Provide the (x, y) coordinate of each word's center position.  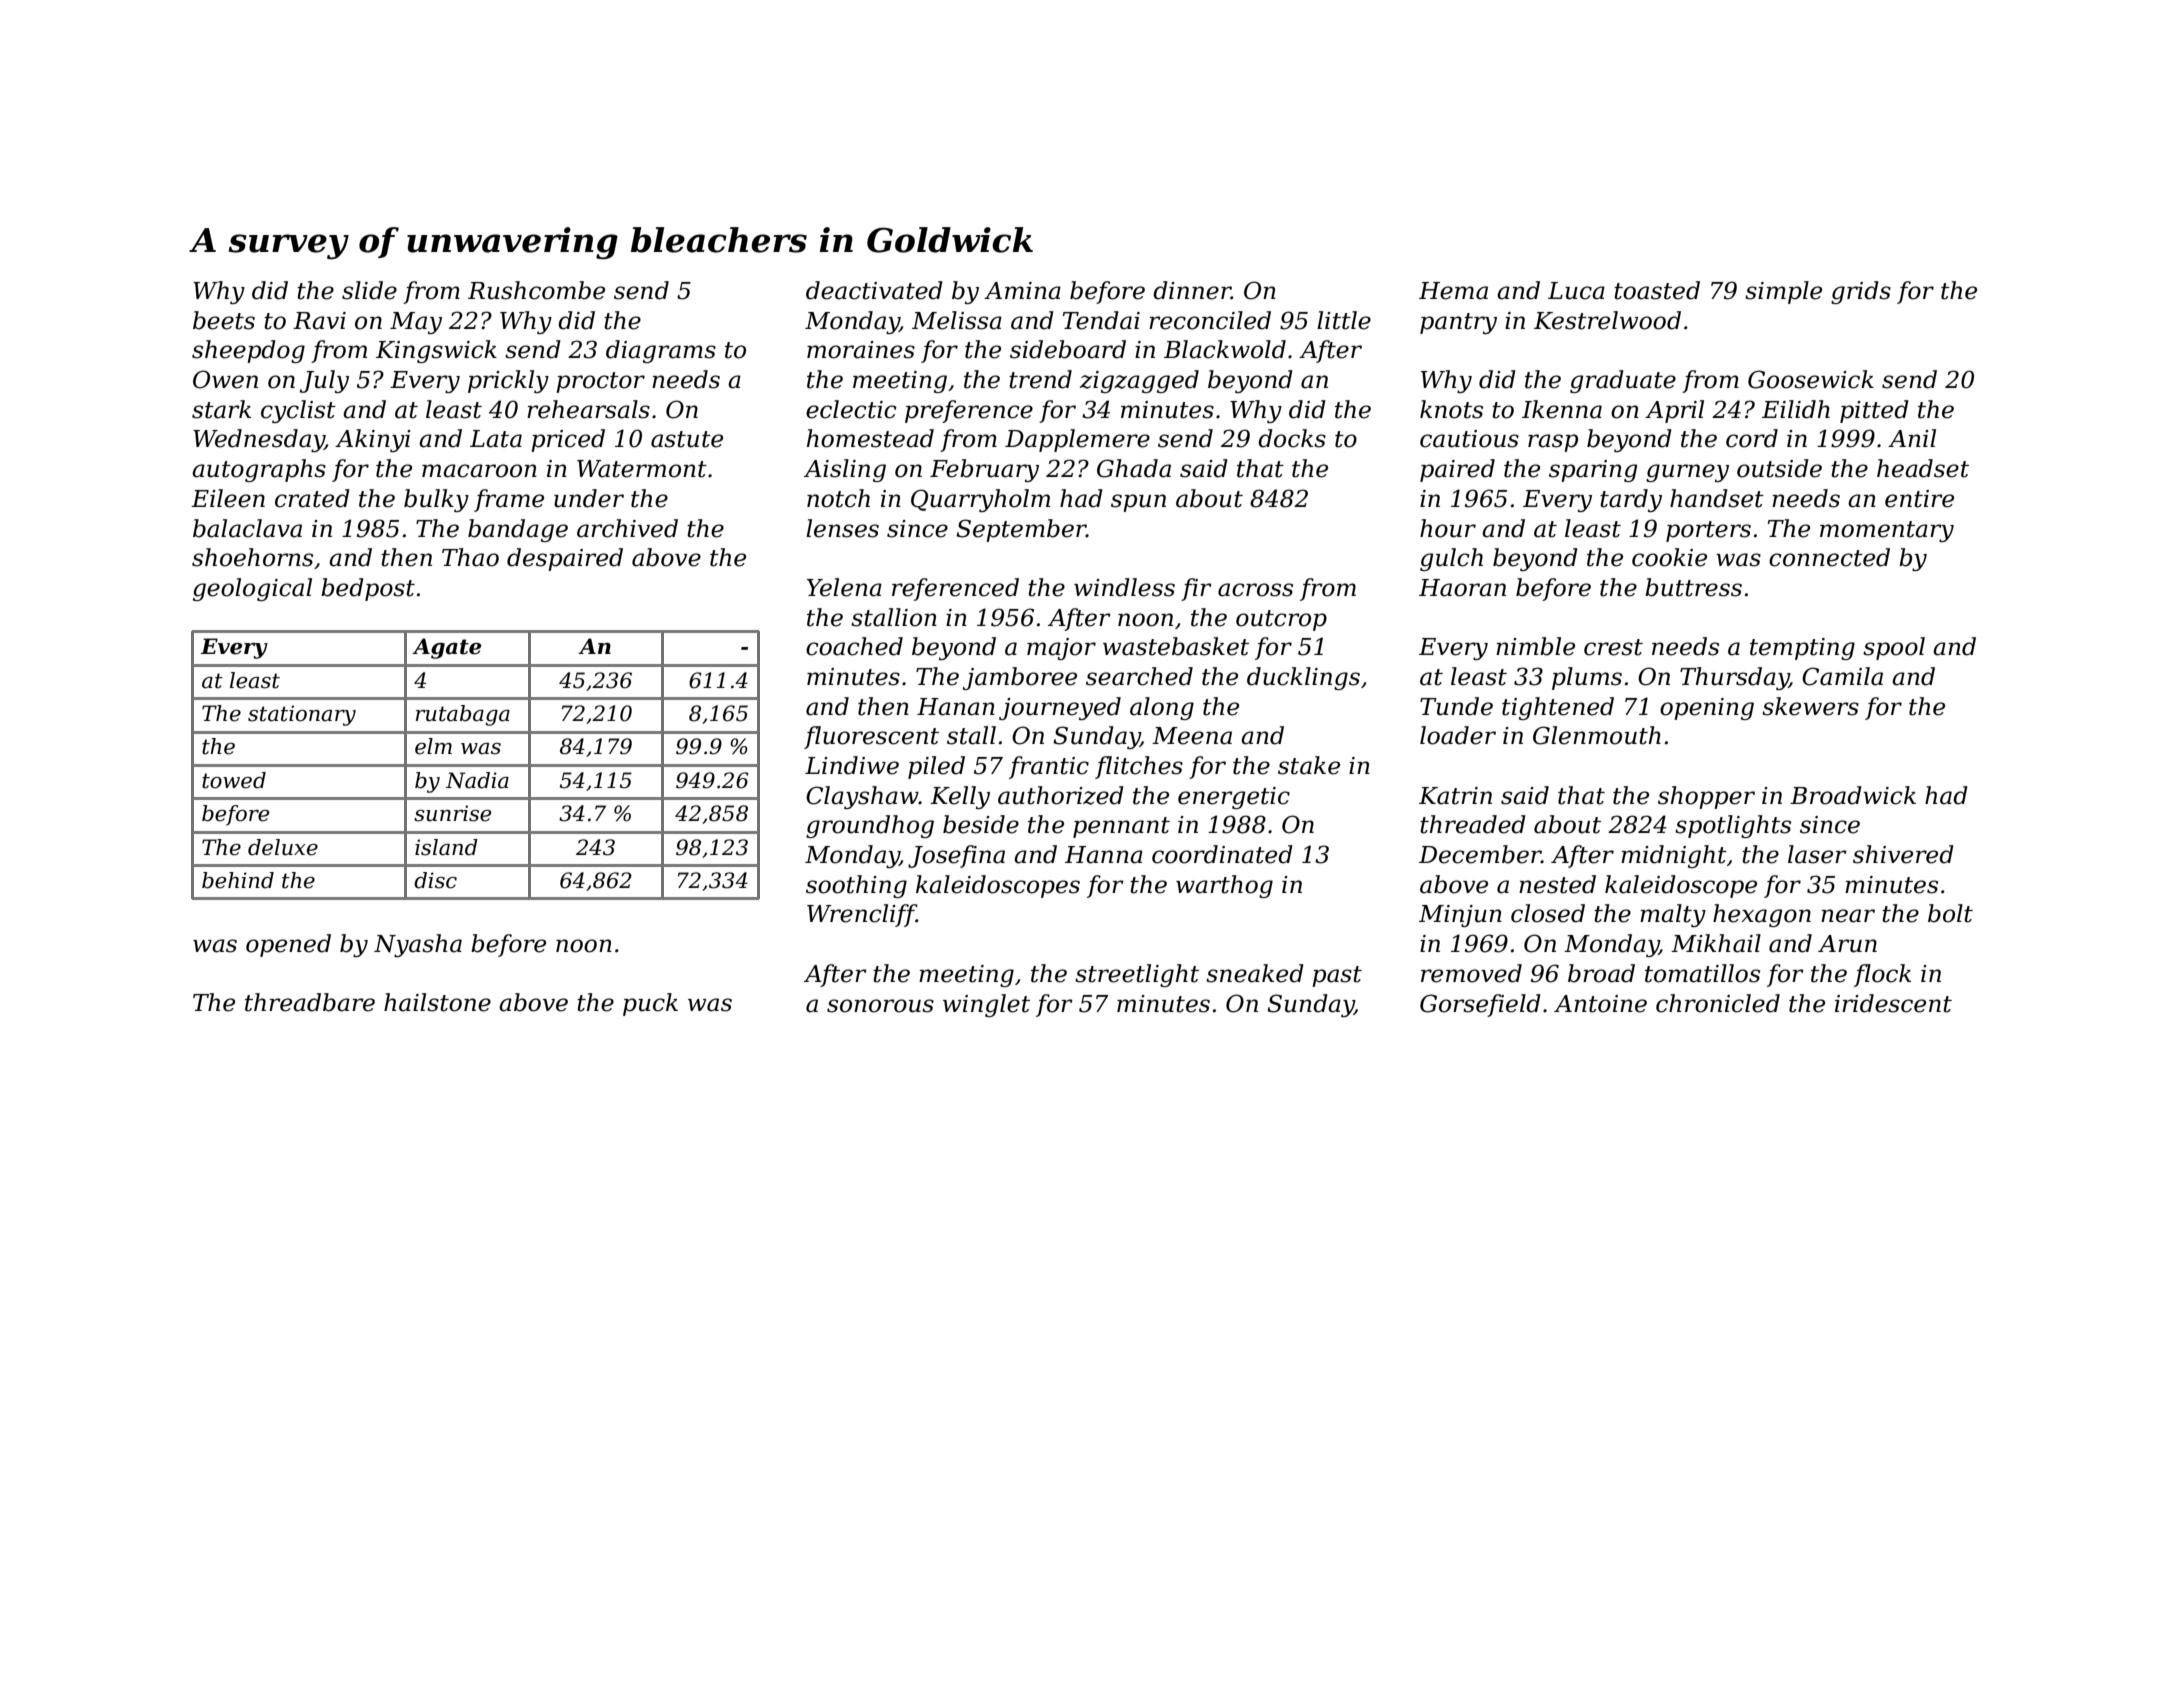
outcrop (1281, 620)
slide (369, 290)
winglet (986, 1005)
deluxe (283, 847)
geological (252, 589)
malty (1673, 915)
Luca (1576, 291)
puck (650, 1004)
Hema (1453, 291)
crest (1613, 647)
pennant (1121, 827)
